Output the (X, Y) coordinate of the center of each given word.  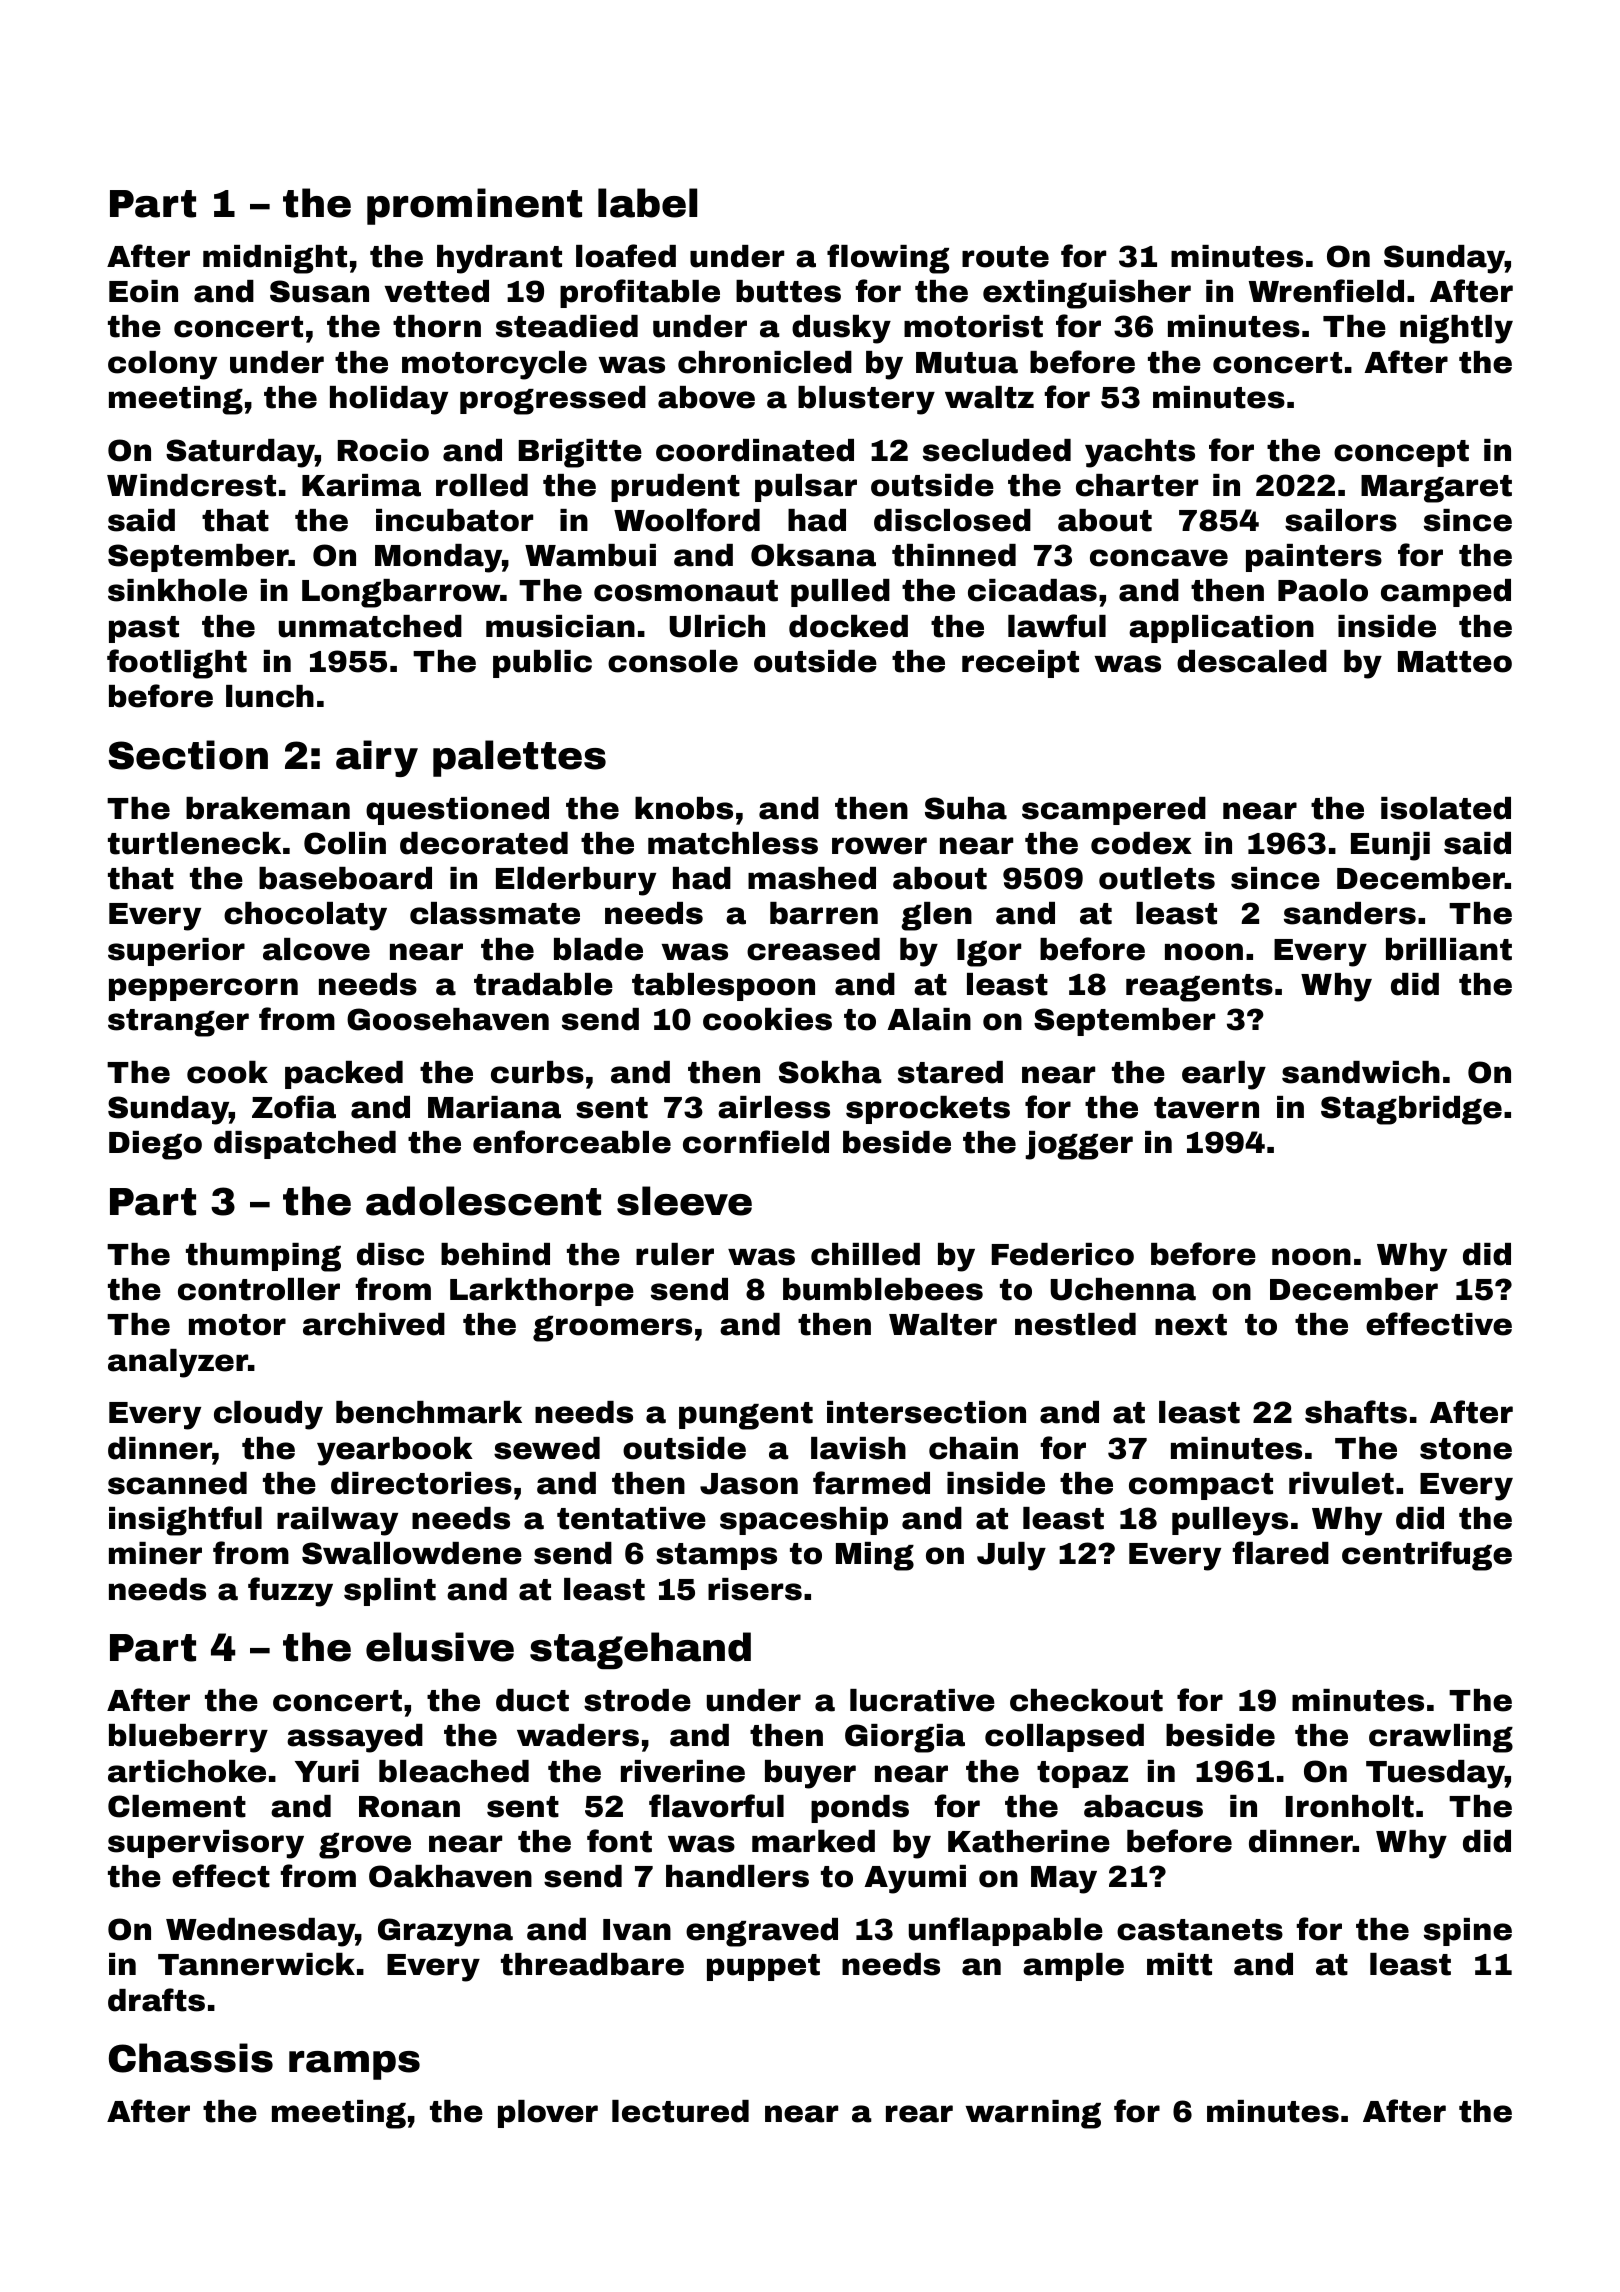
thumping (263, 1257)
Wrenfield (1326, 291)
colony (162, 365)
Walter (943, 1324)
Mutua (967, 363)
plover (548, 2114)
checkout (1086, 1700)
